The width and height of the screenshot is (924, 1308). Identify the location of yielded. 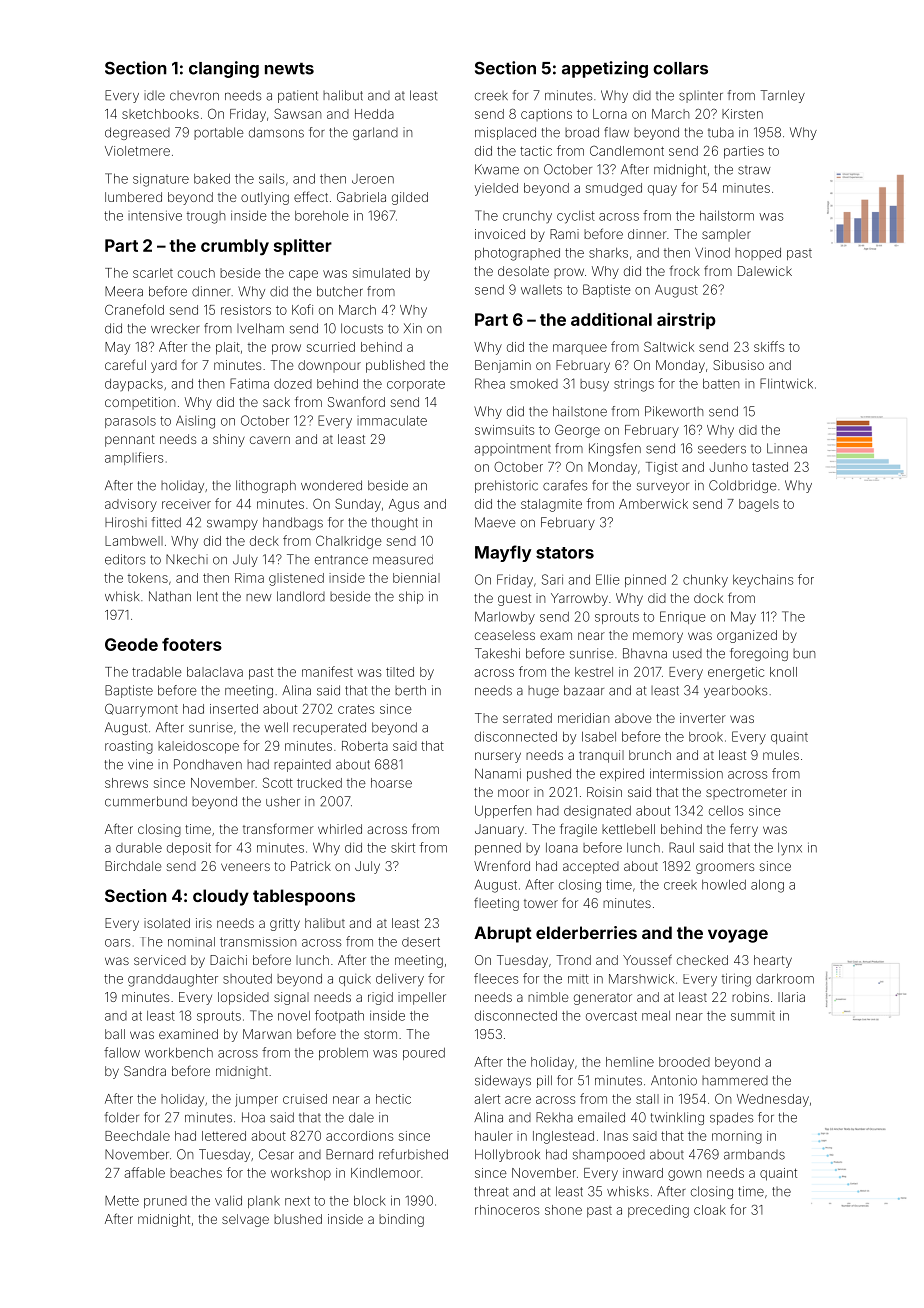
(496, 189).
